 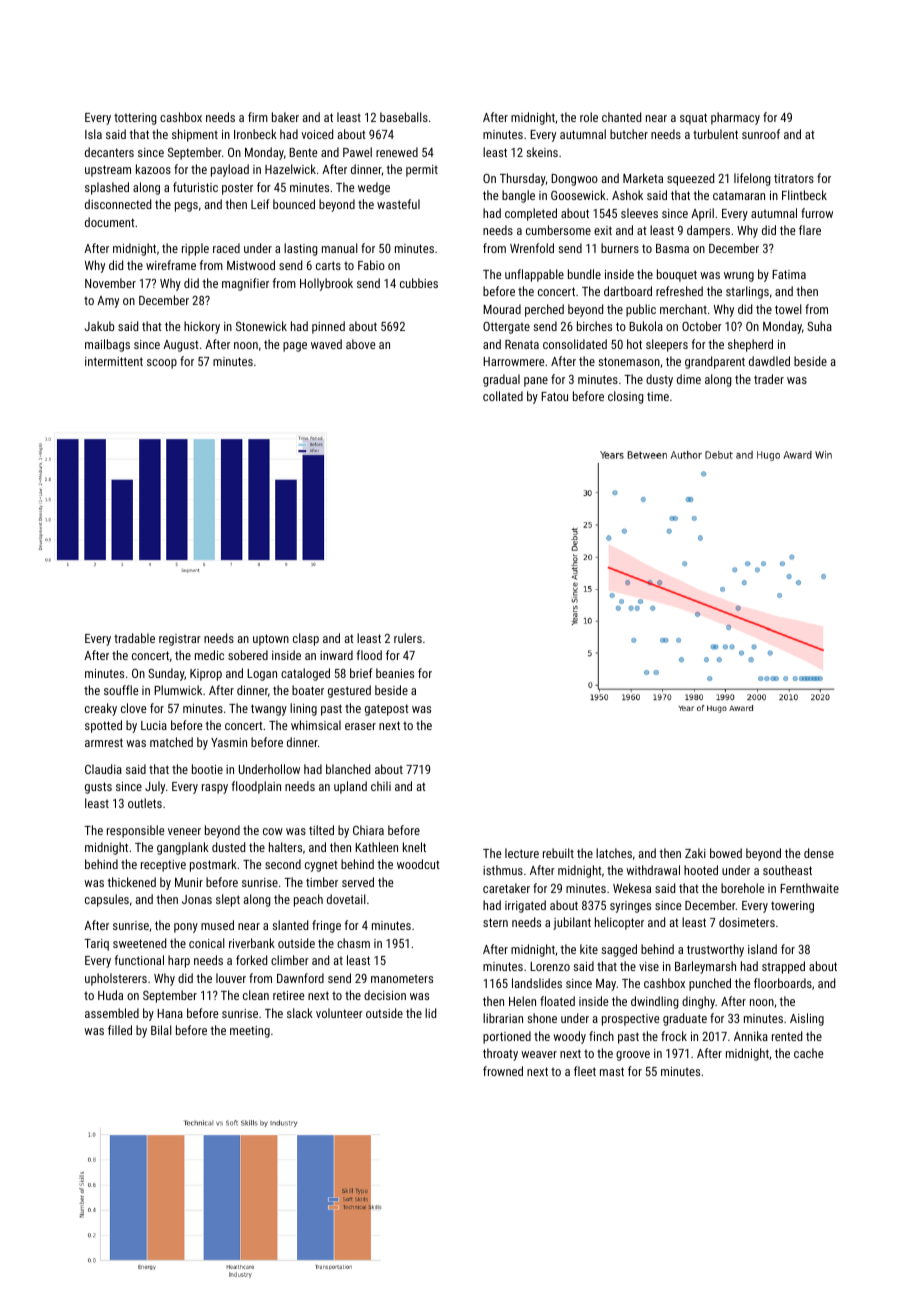 I want to click on tottering, so click(x=135, y=119).
